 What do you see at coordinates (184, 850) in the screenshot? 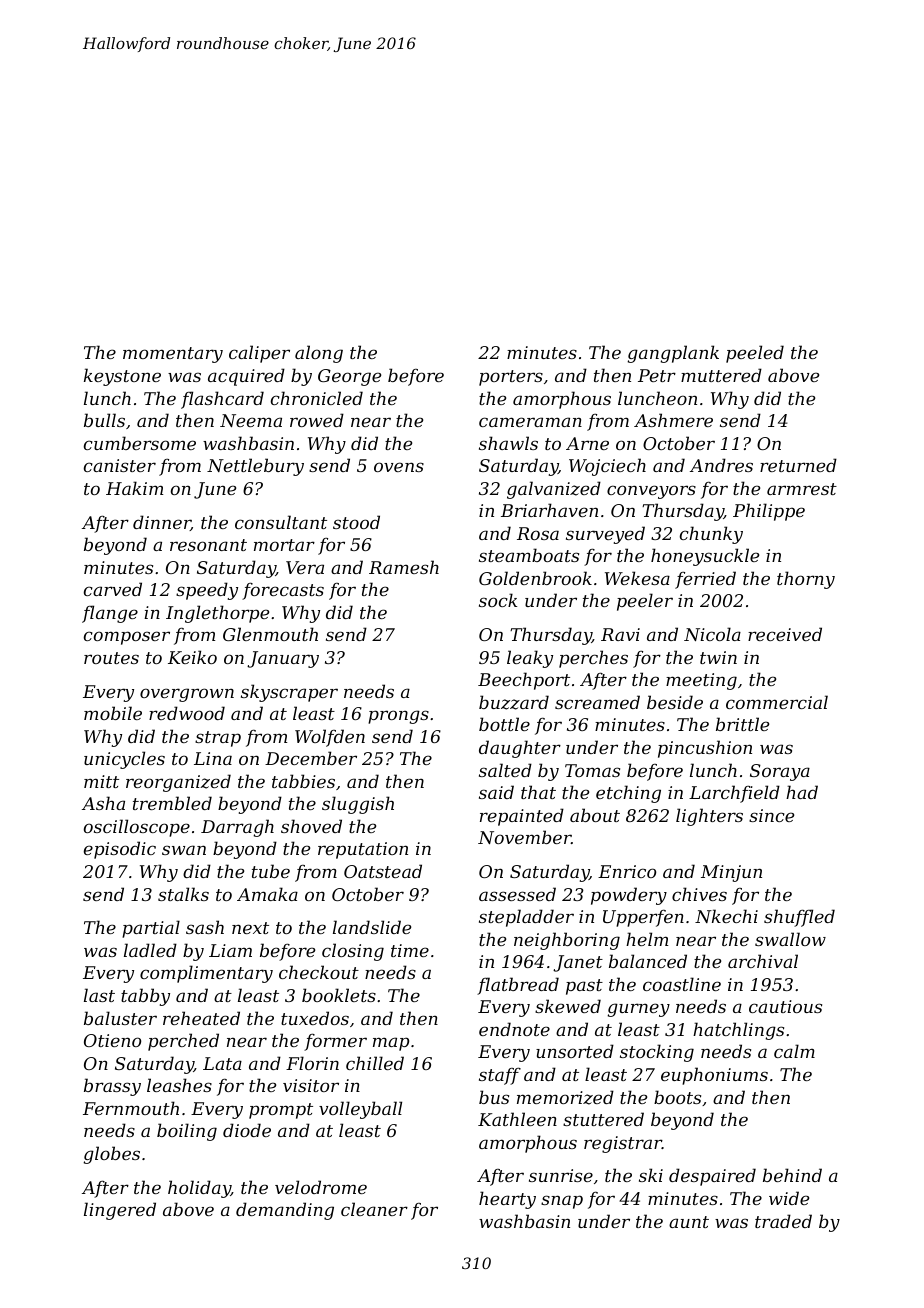
I see `swan` at bounding box center [184, 850].
